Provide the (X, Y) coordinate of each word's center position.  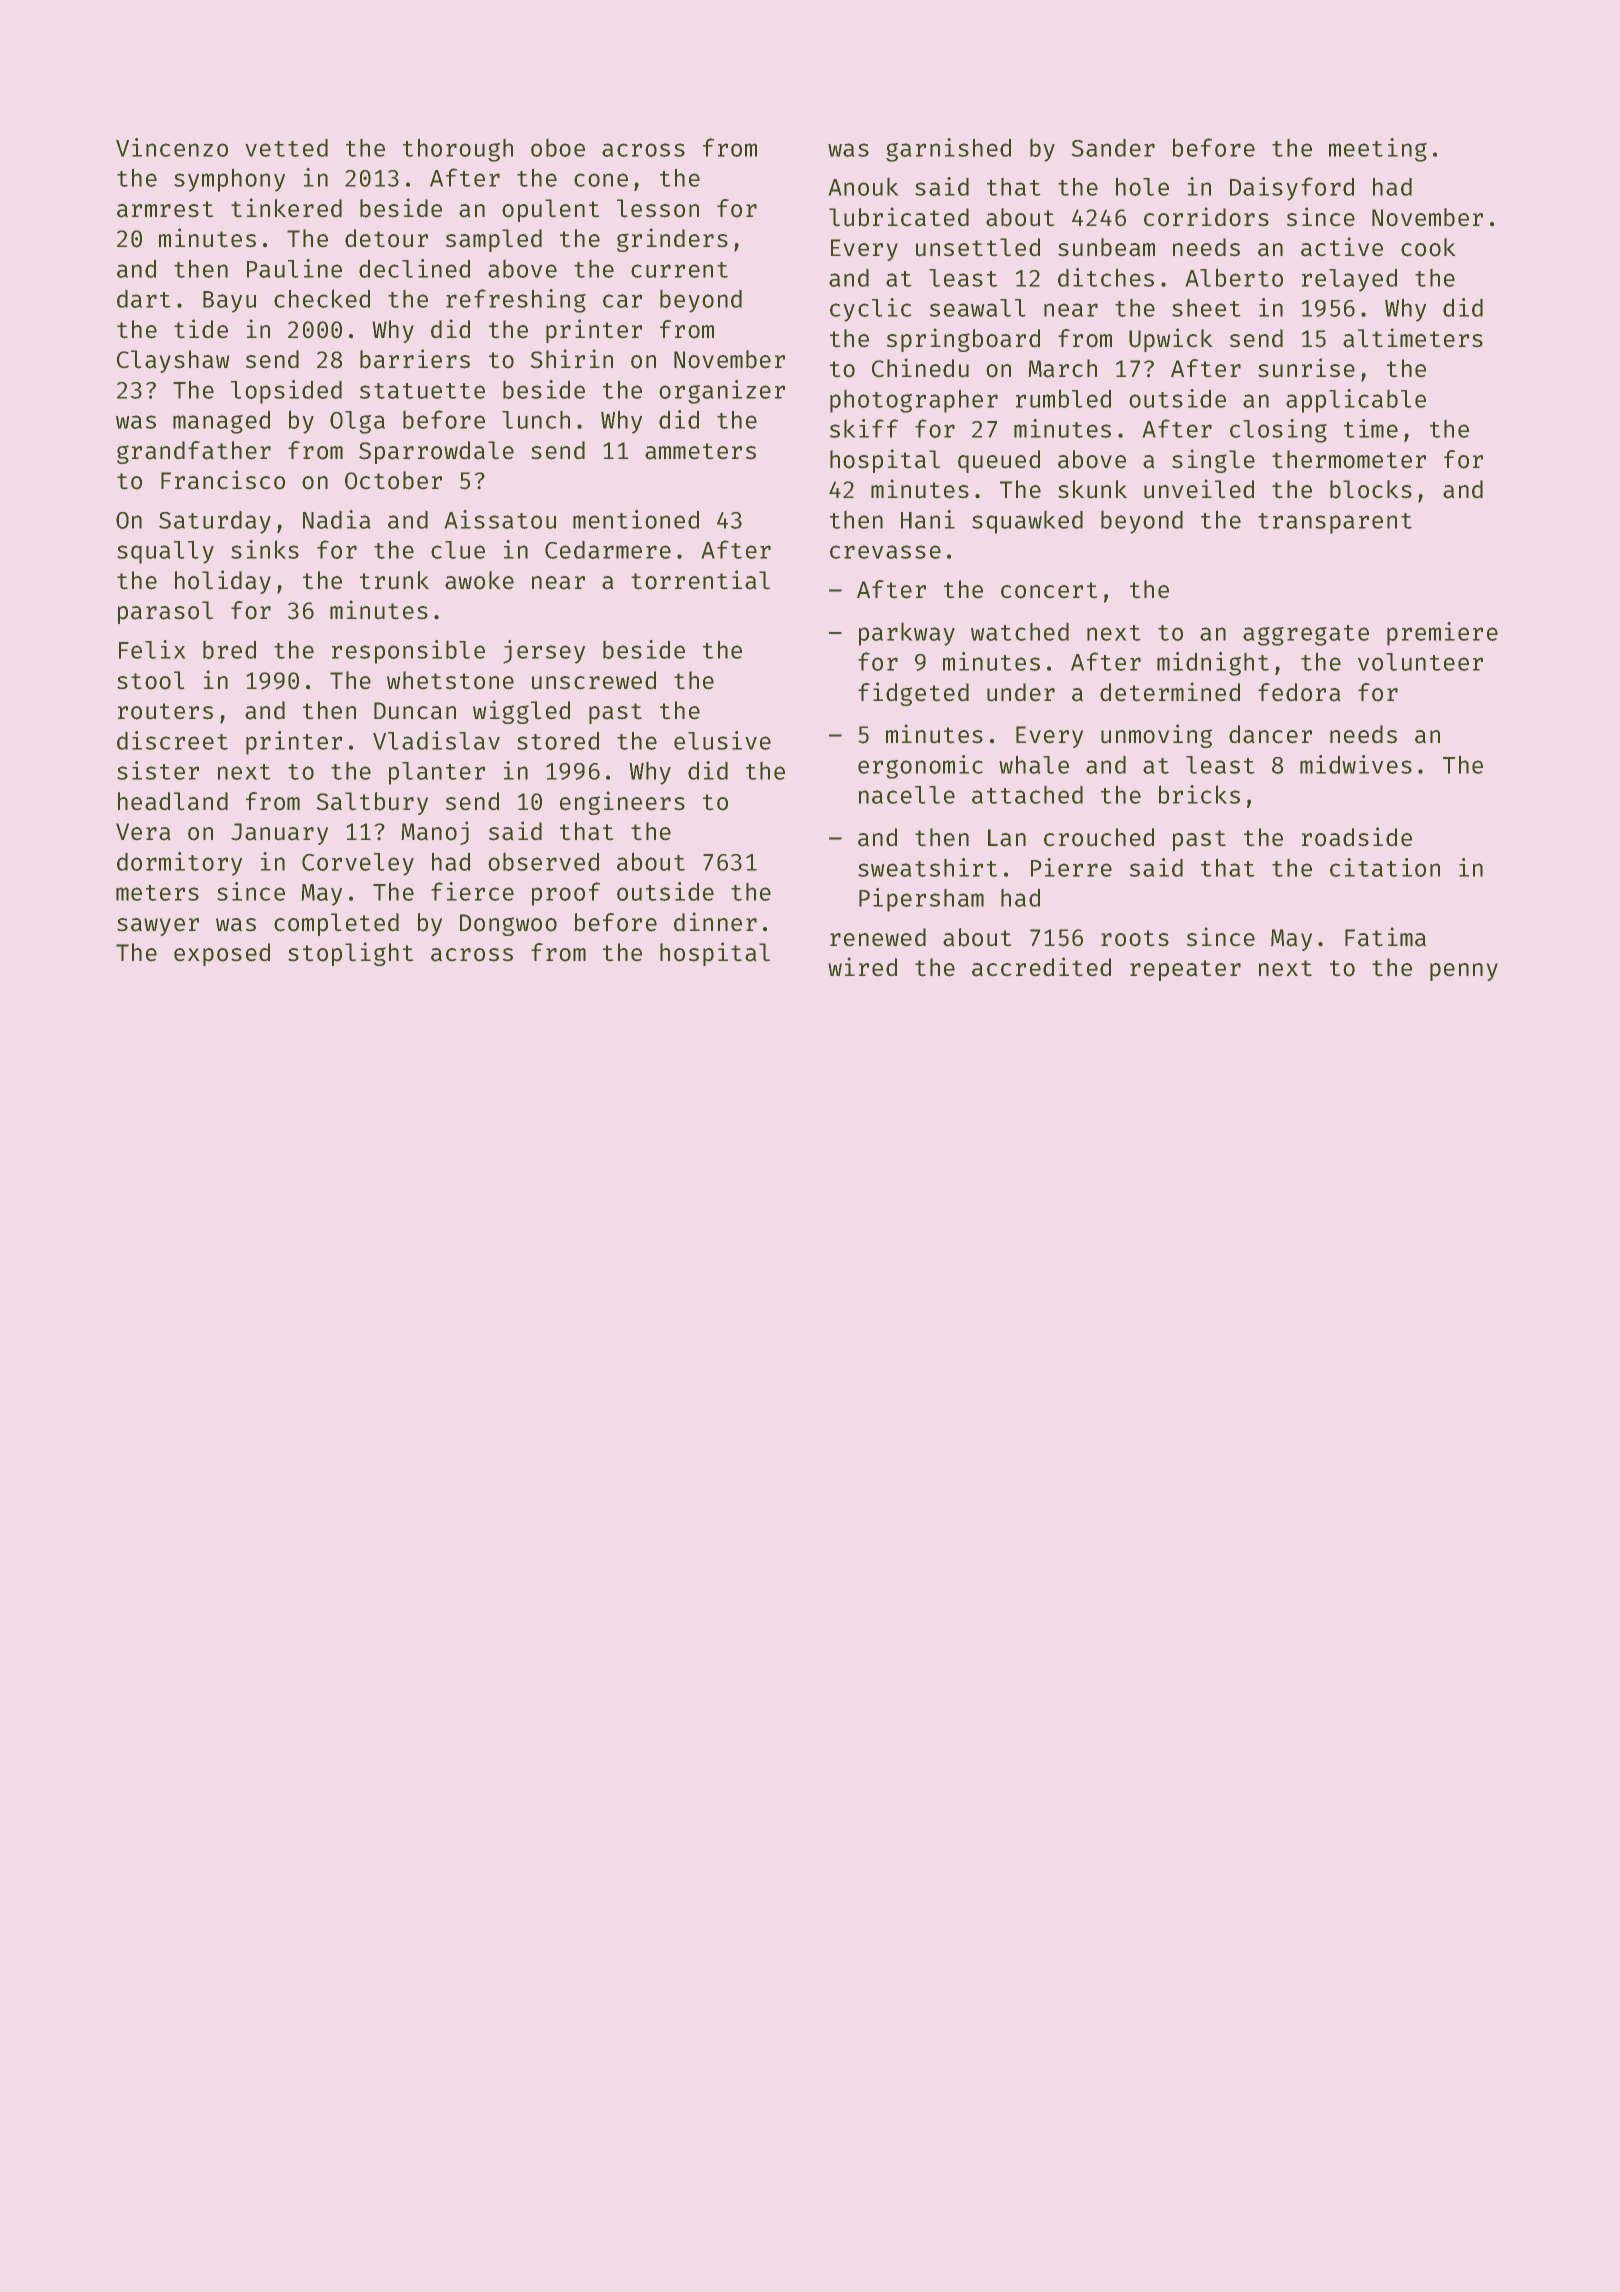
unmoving (1156, 736)
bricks (1199, 794)
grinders (672, 240)
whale (1034, 765)
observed (543, 862)
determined (1170, 692)
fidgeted (913, 694)
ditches (1106, 277)
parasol (165, 612)
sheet (1206, 308)
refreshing (516, 301)
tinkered (286, 208)
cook (1428, 247)
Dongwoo (508, 925)
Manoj (435, 833)
